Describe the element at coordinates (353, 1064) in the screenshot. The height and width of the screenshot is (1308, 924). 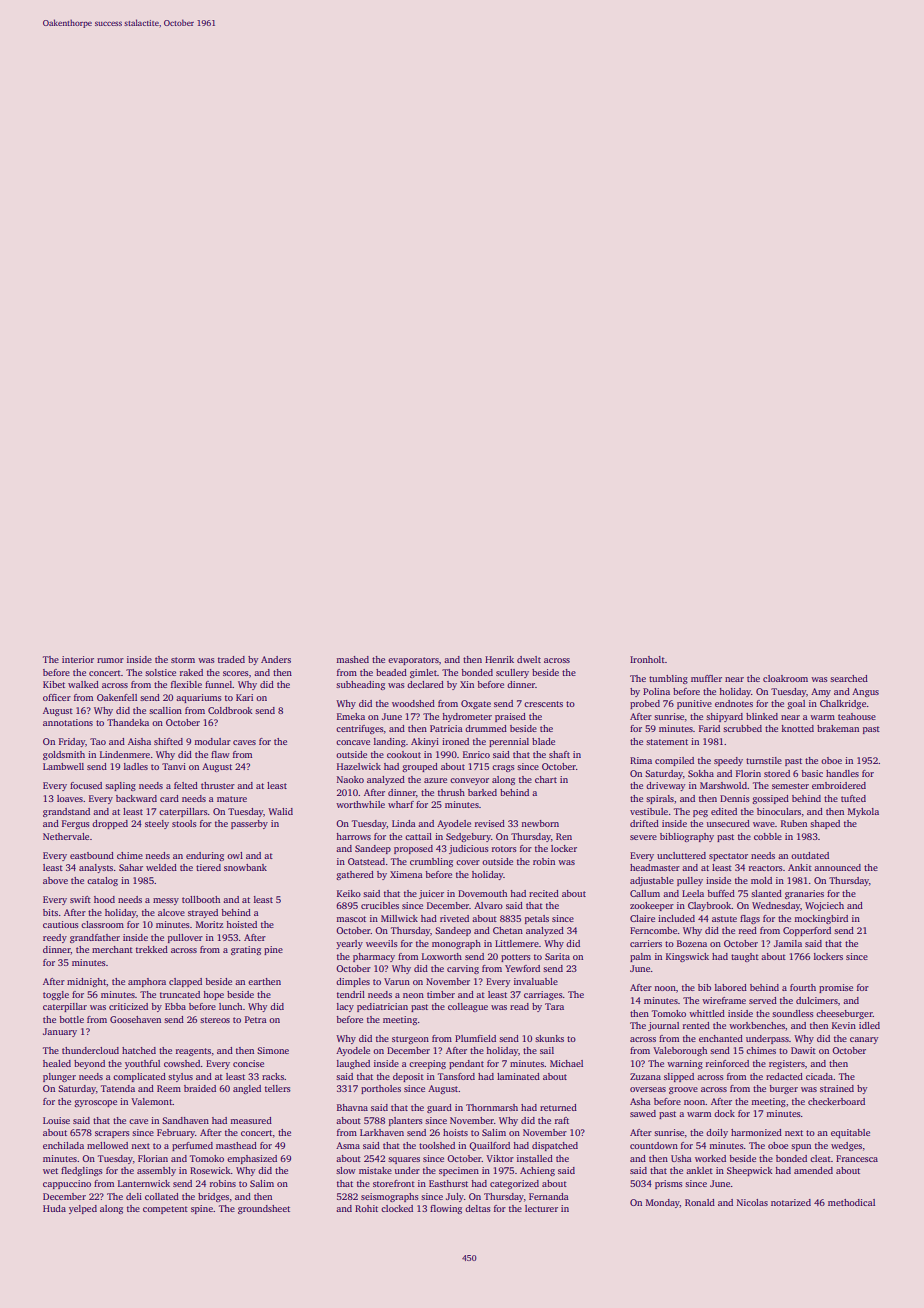
I see `laughed` at that location.
